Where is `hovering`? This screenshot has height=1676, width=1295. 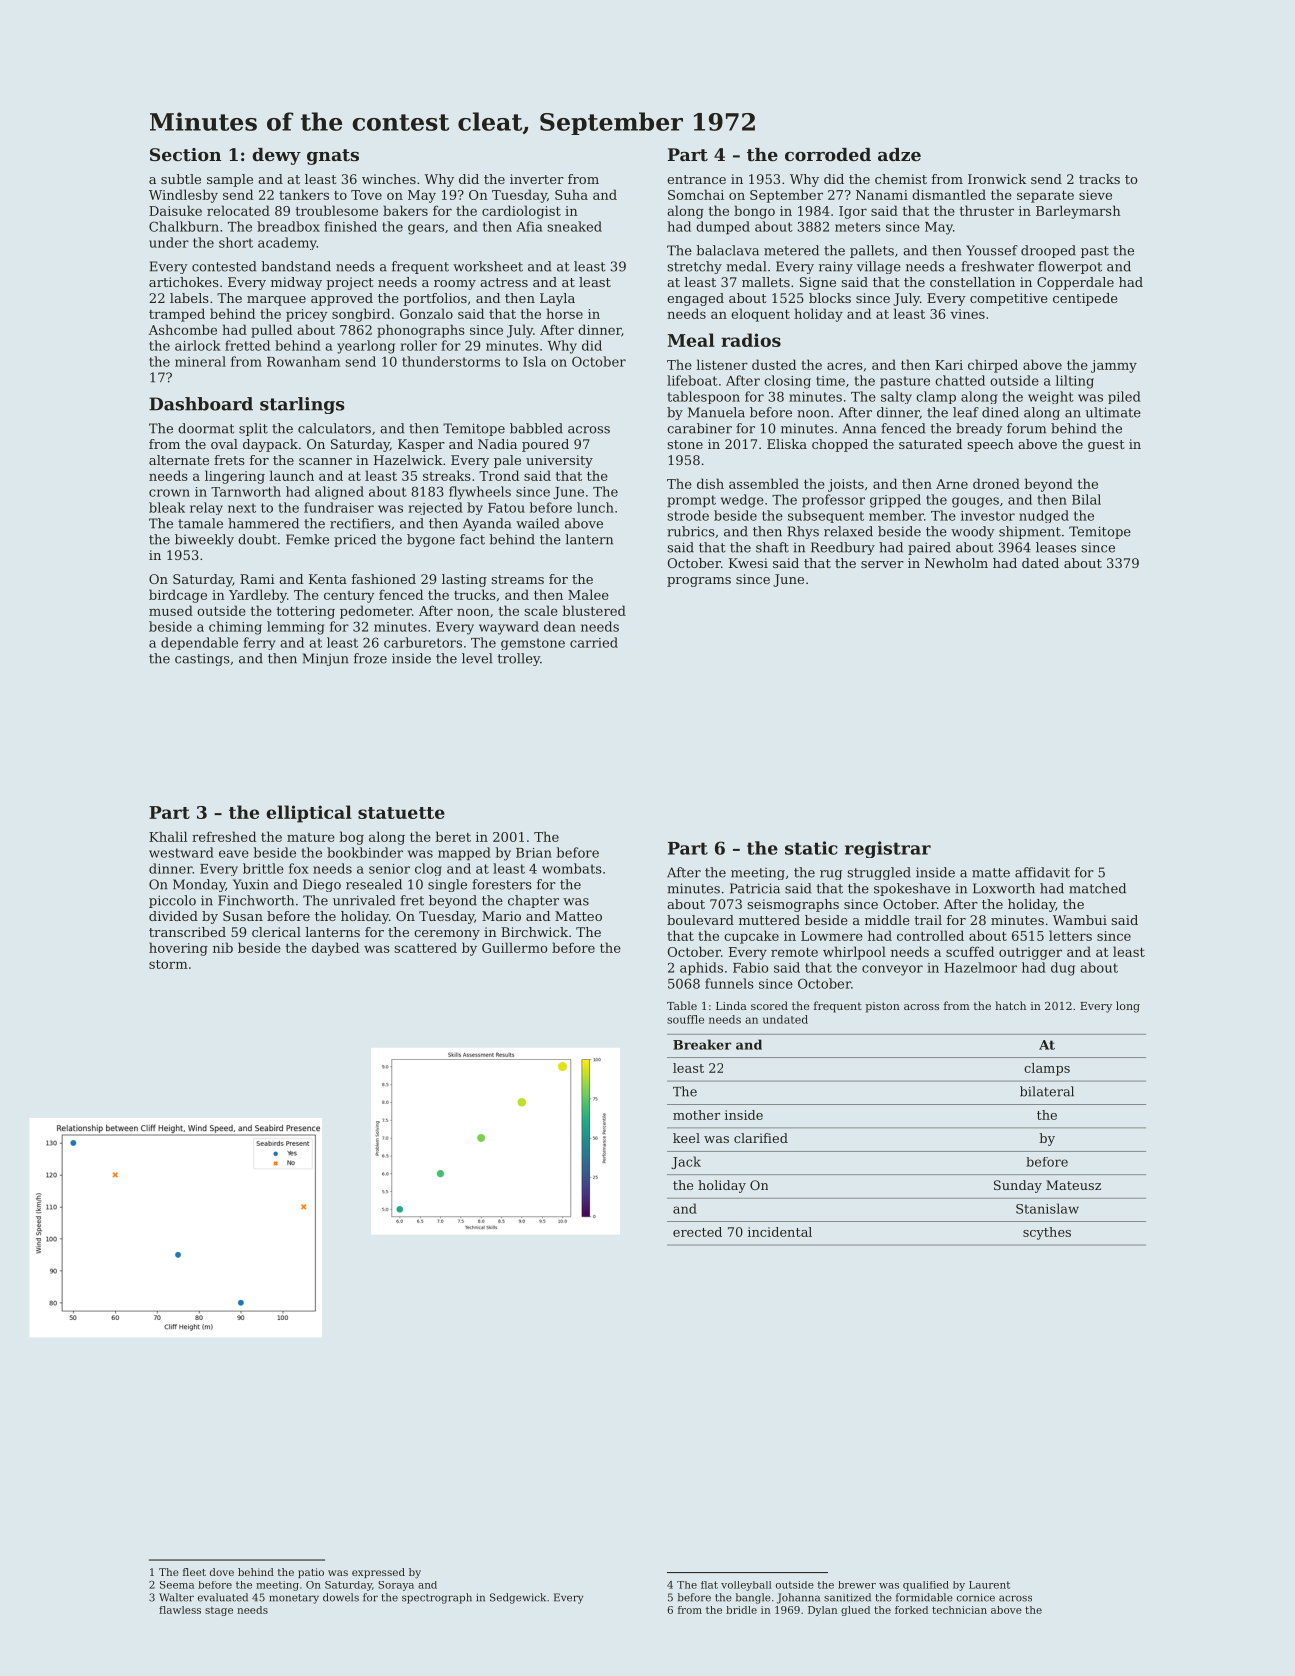
hovering is located at coordinates (178, 949).
